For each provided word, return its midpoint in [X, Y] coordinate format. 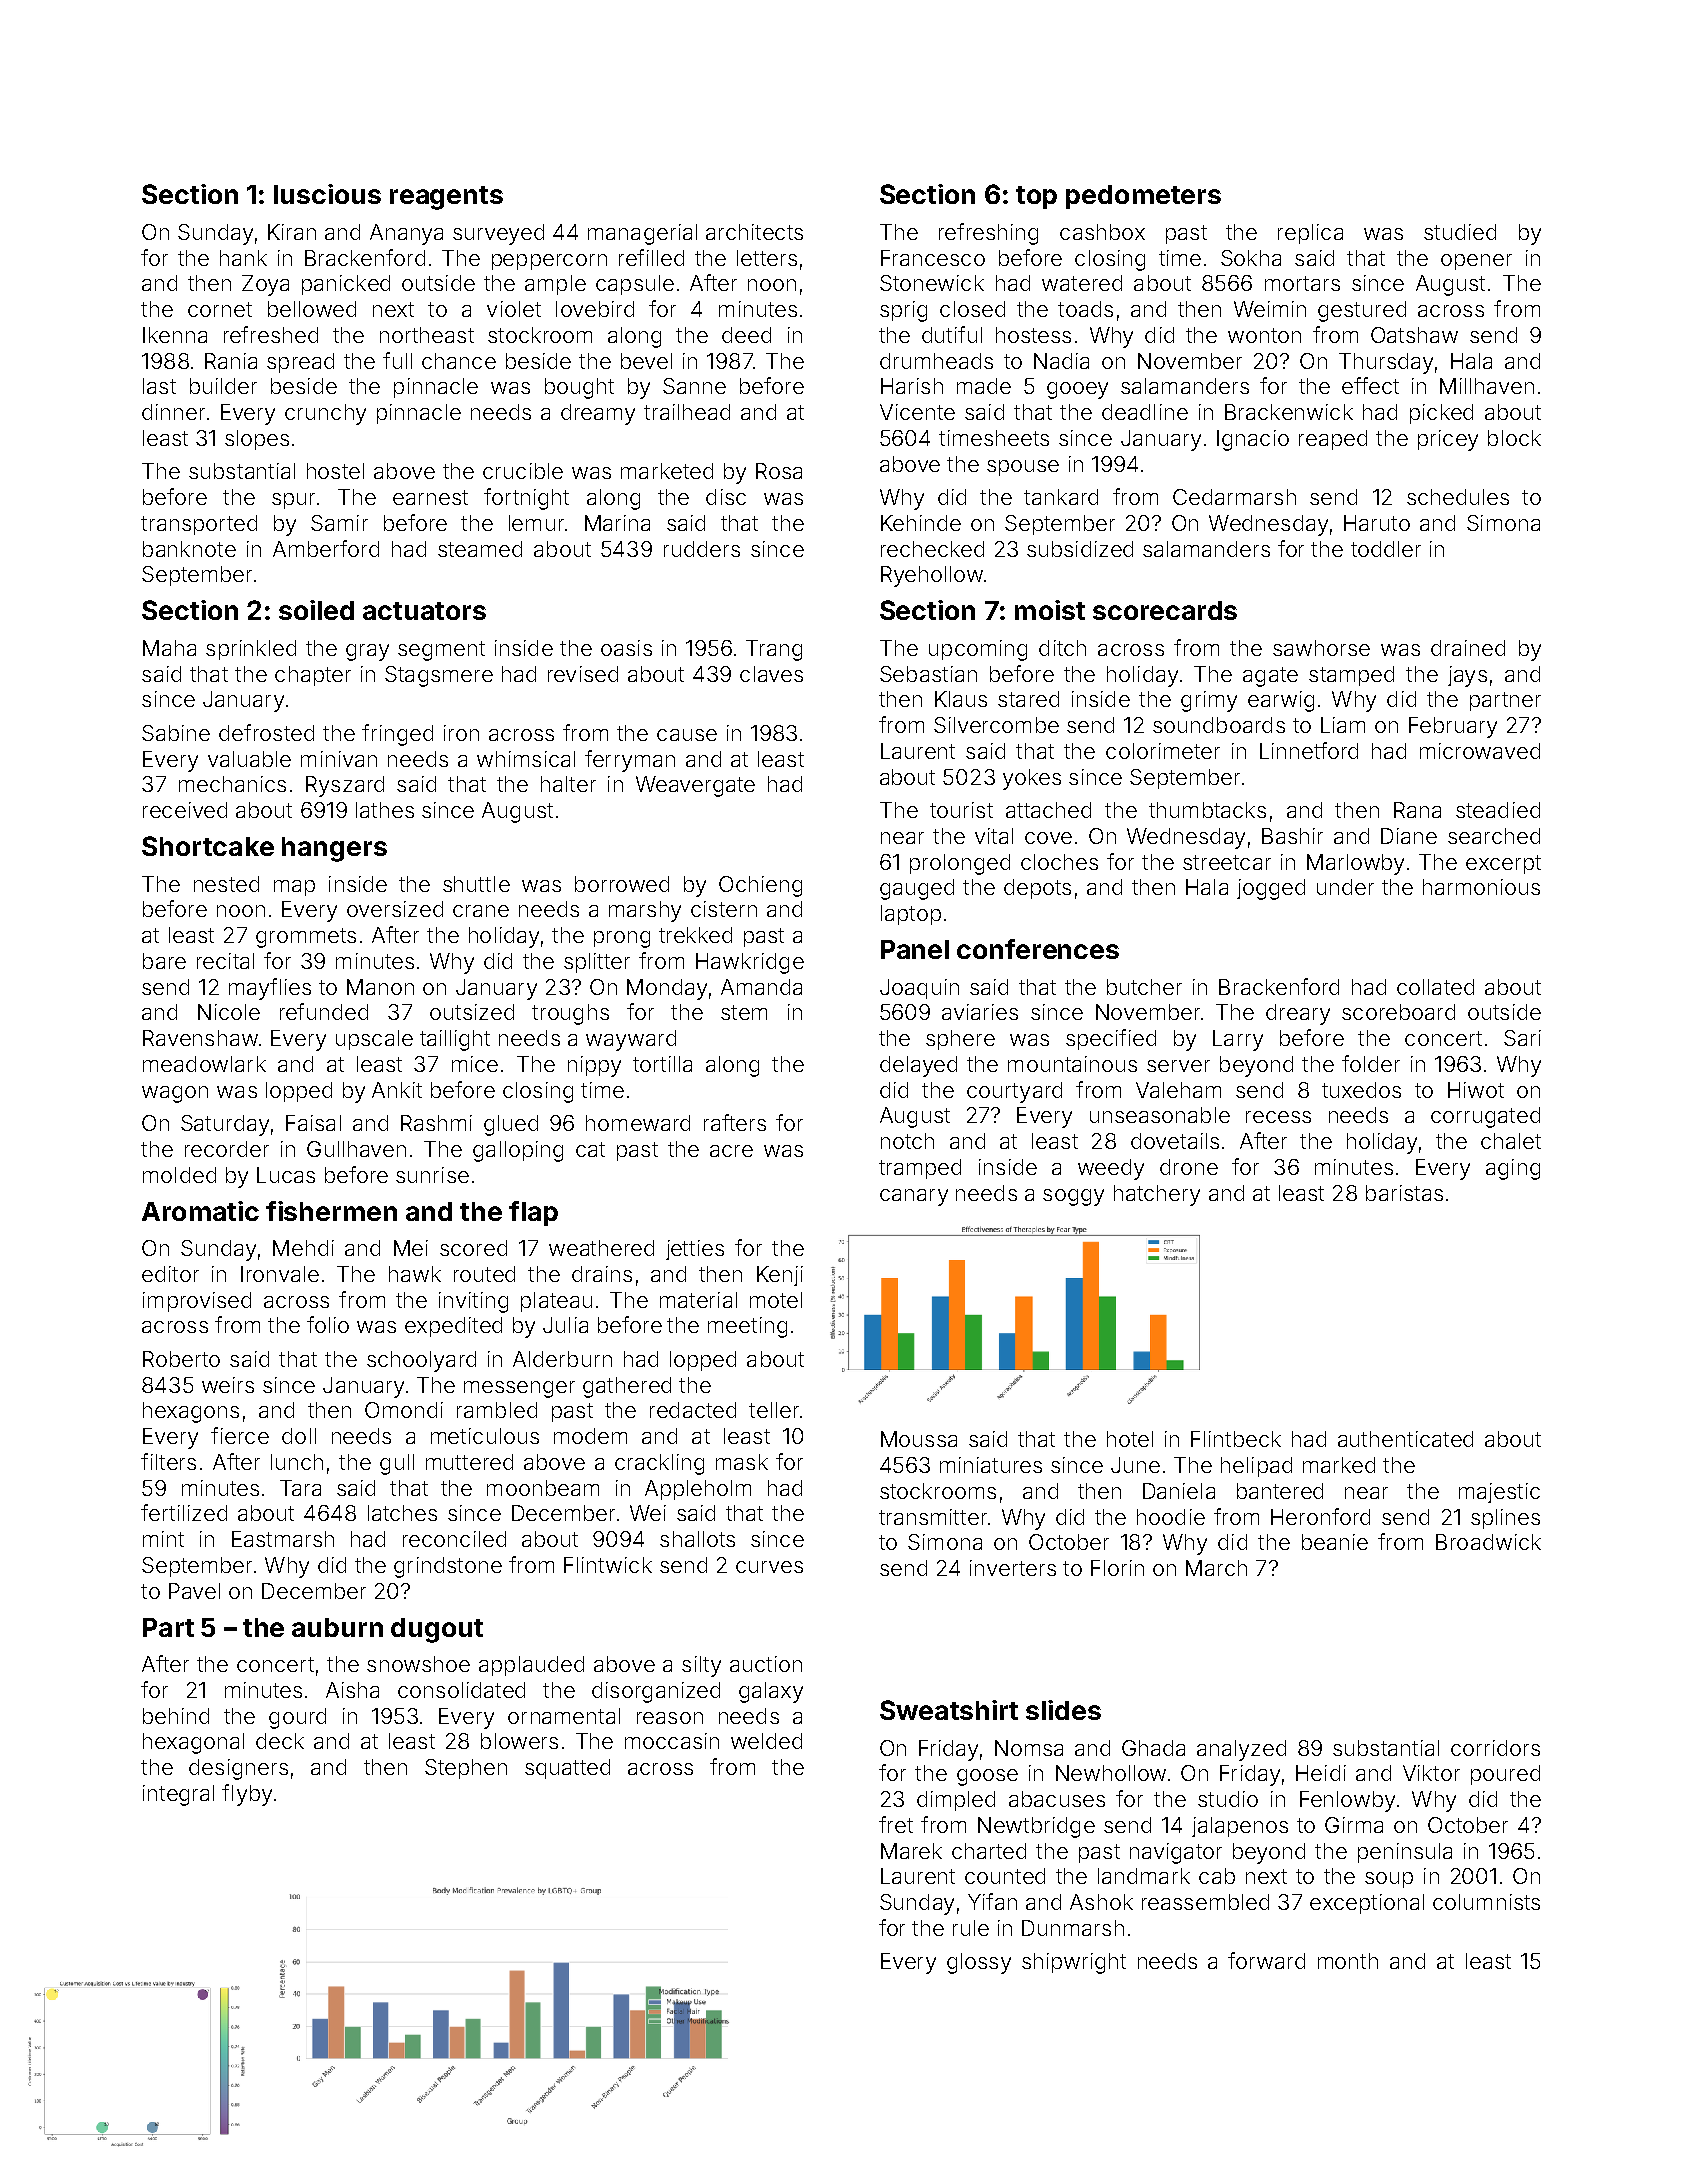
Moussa [919, 1439]
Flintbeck [1236, 1439]
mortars [1302, 283]
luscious [327, 194]
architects [754, 232]
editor [170, 1274]
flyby [247, 1795]
